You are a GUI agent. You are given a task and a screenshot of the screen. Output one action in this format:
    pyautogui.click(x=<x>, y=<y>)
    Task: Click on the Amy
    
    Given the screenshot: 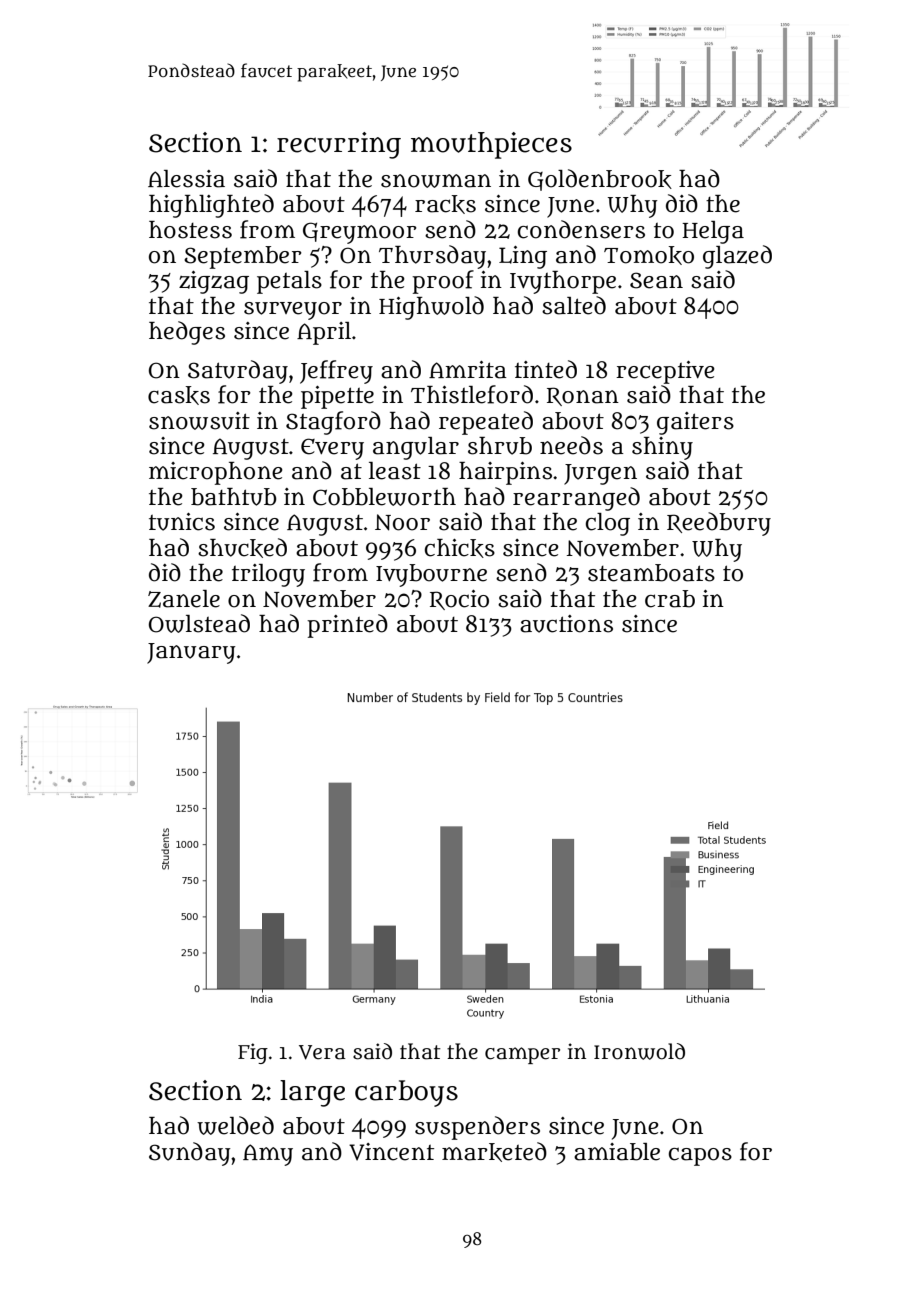 What is the action you would take?
    pyautogui.click(x=268, y=1155)
